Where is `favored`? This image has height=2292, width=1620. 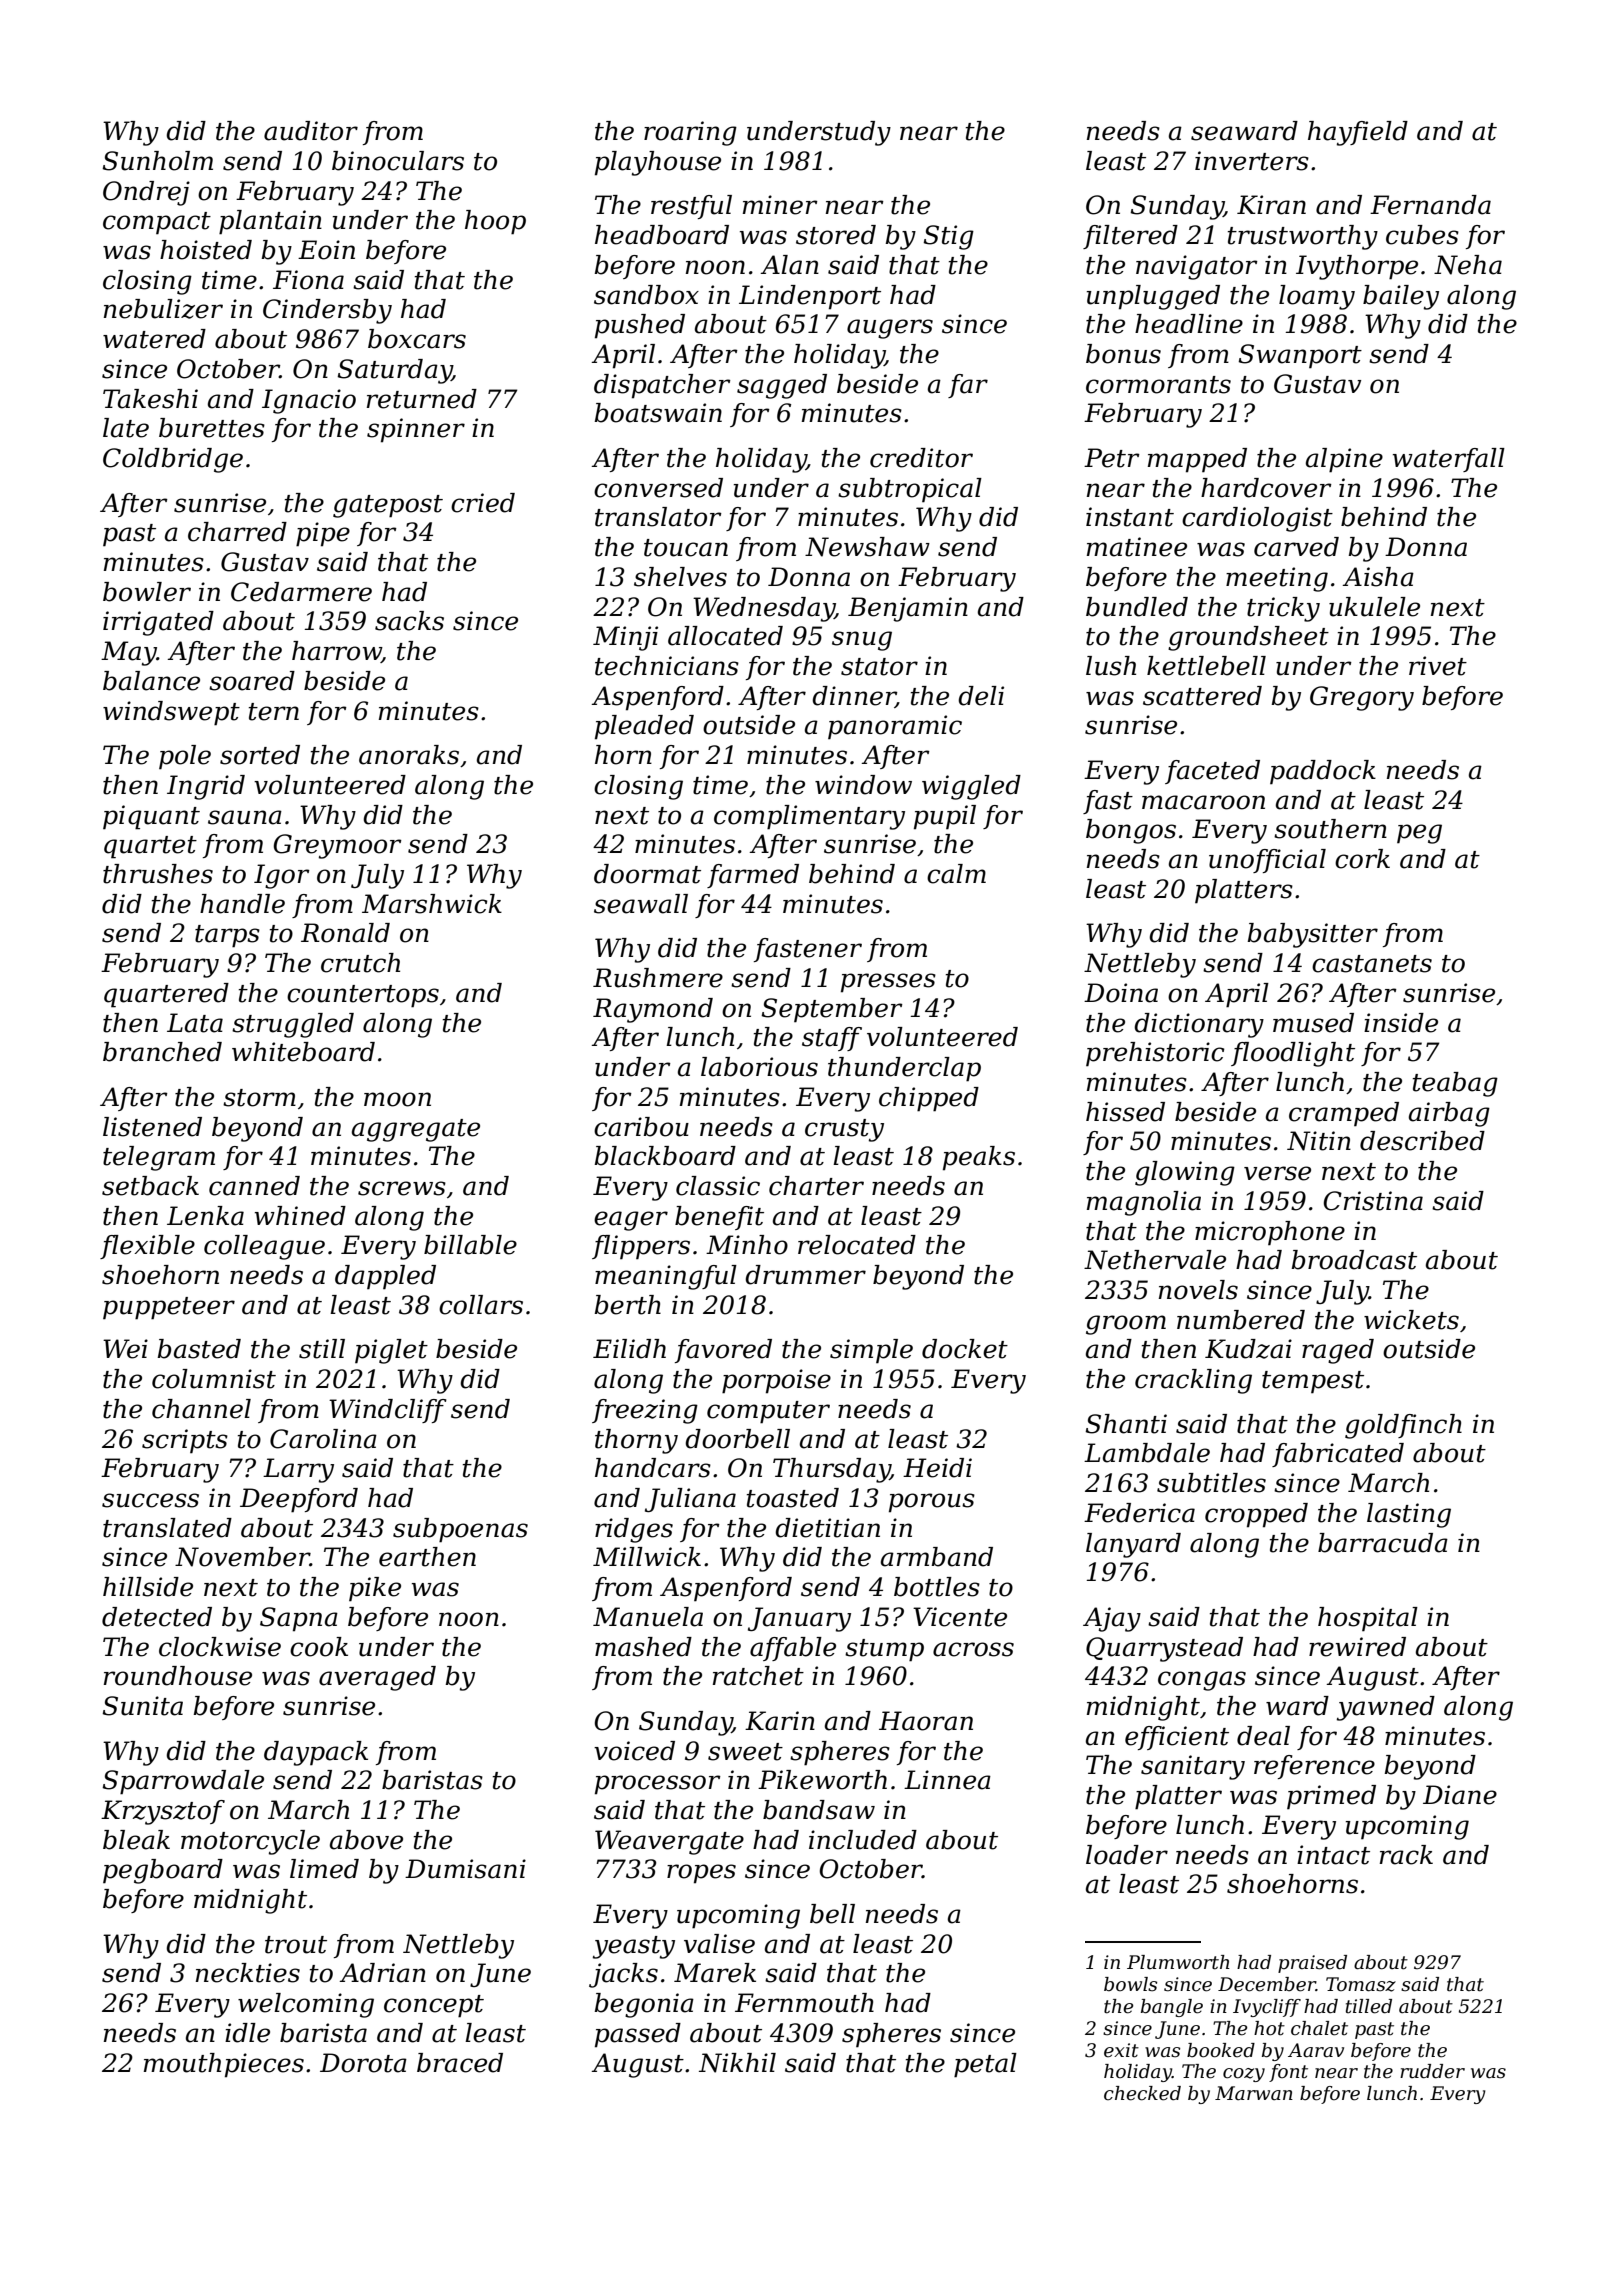 favored is located at coordinates (723, 1351).
